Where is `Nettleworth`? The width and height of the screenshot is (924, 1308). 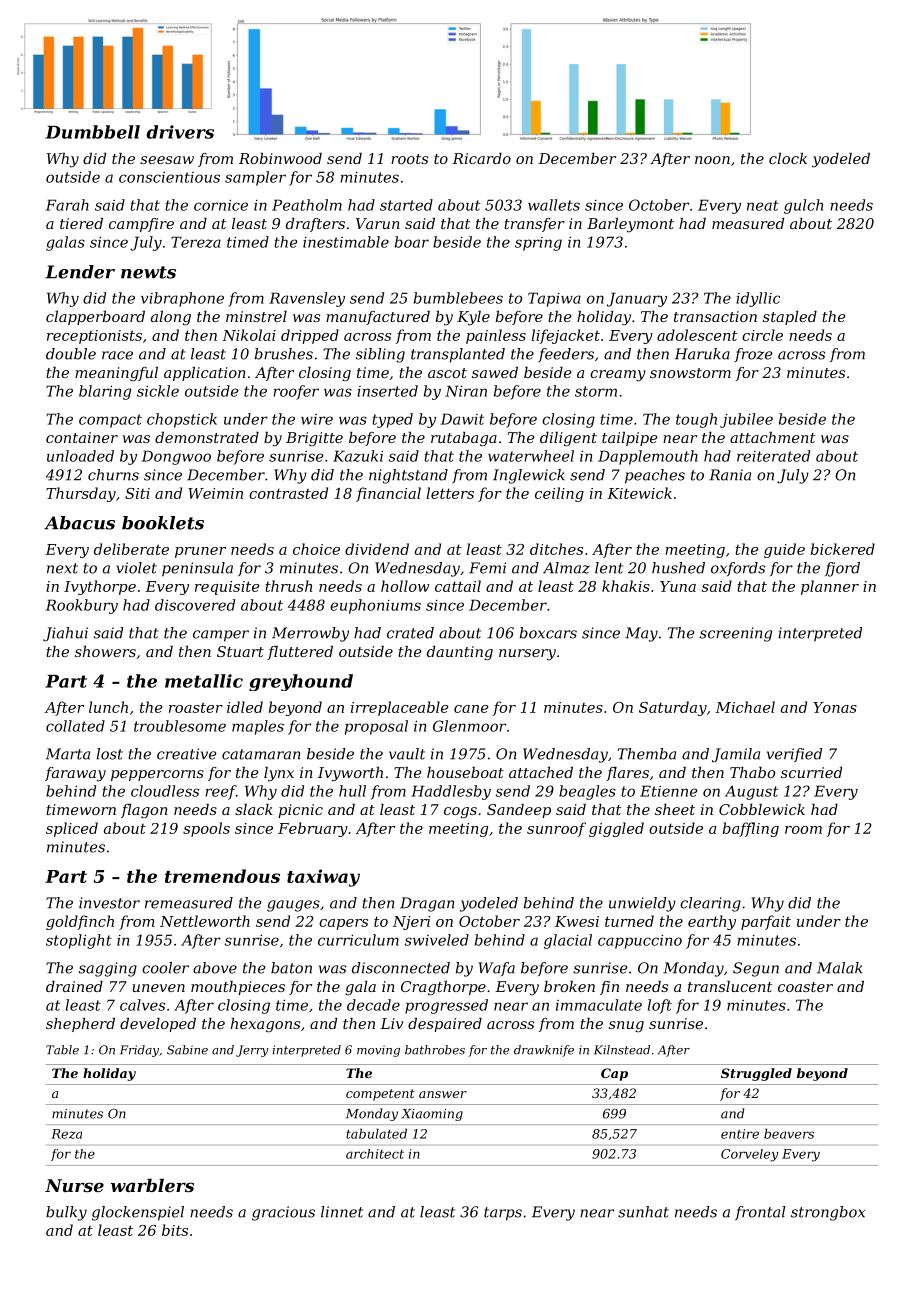
Nettleworth is located at coordinates (205, 921).
